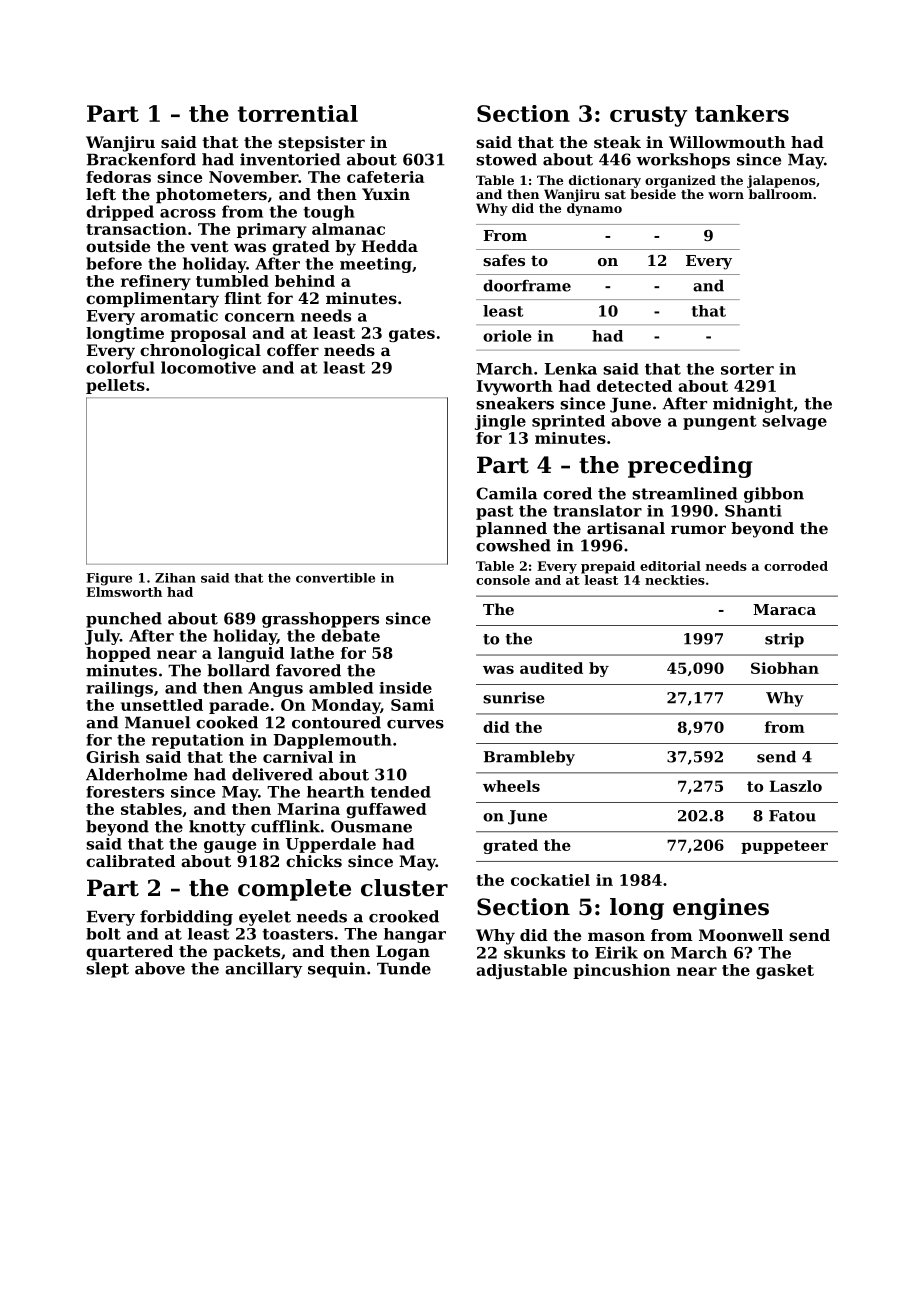 The height and width of the image is (1314, 924). What do you see at coordinates (568, 422) in the image?
I see `sprinted` at bounding box center [568, 422].
